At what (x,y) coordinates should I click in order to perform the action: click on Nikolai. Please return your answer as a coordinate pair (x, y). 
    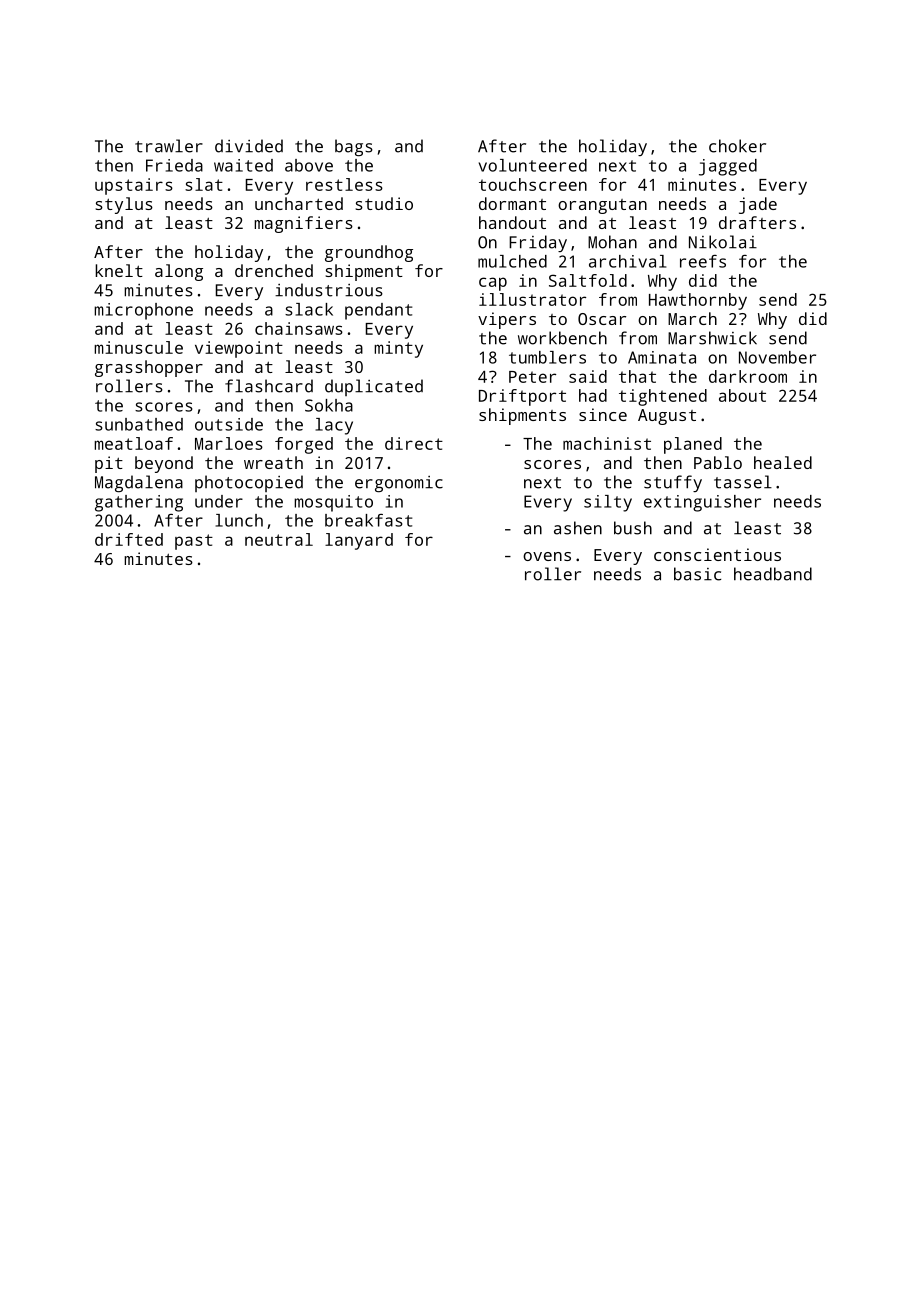
    Looking at the image, I should click on (723, 242).
